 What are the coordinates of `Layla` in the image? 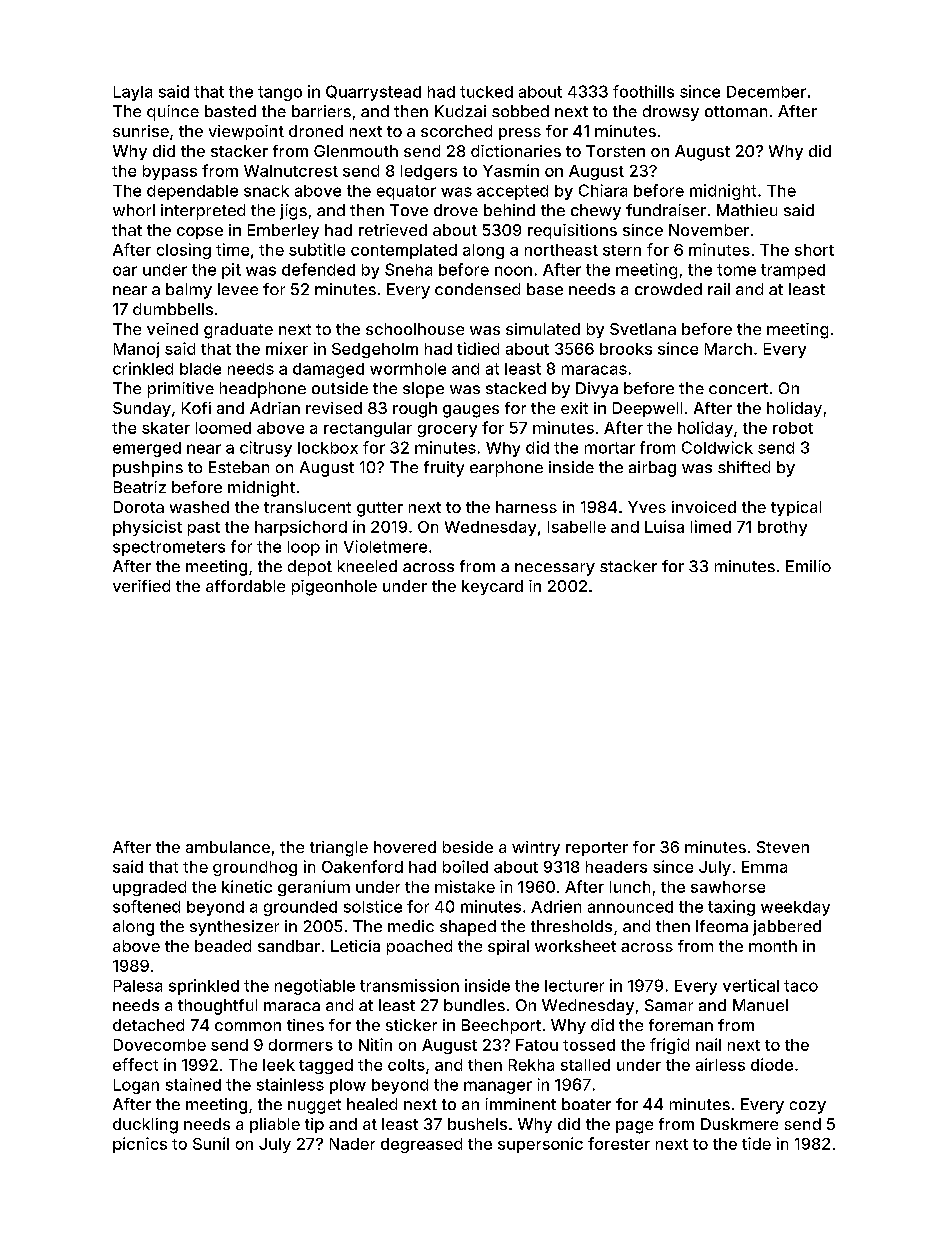 It's located at (133, 93).
